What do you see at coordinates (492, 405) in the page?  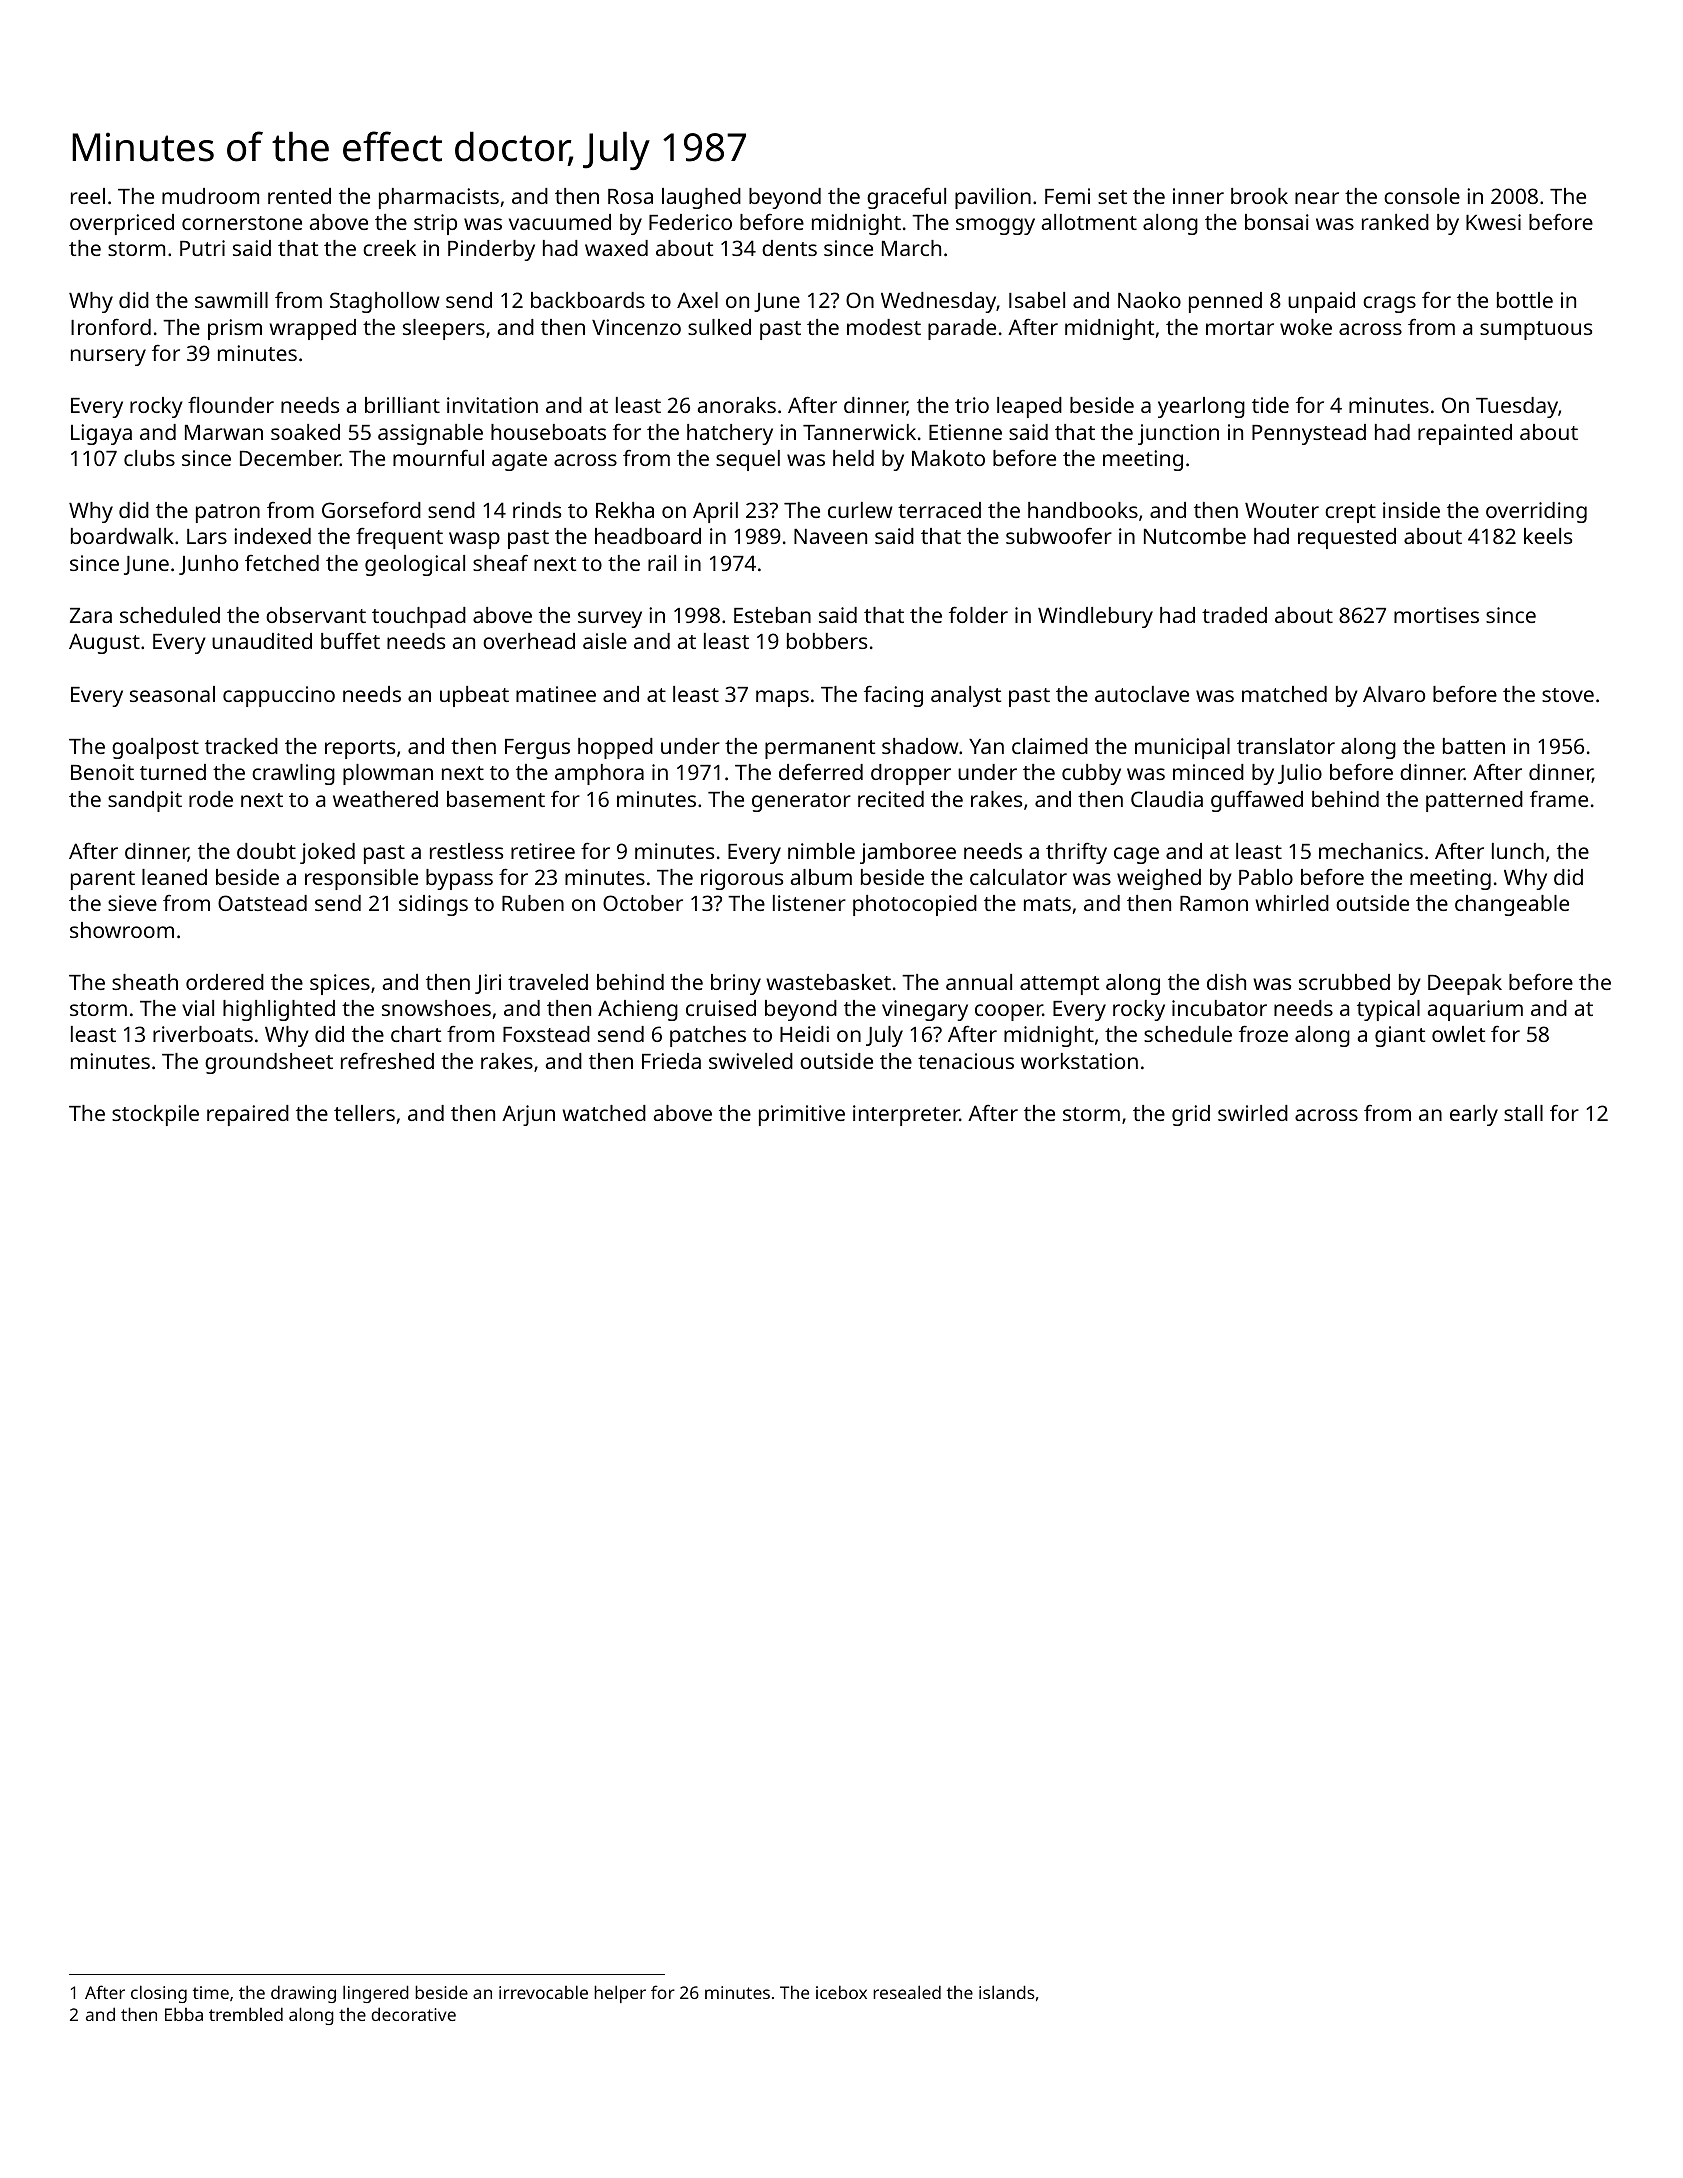 I see `invitation` at bounding box center [492, 405].
